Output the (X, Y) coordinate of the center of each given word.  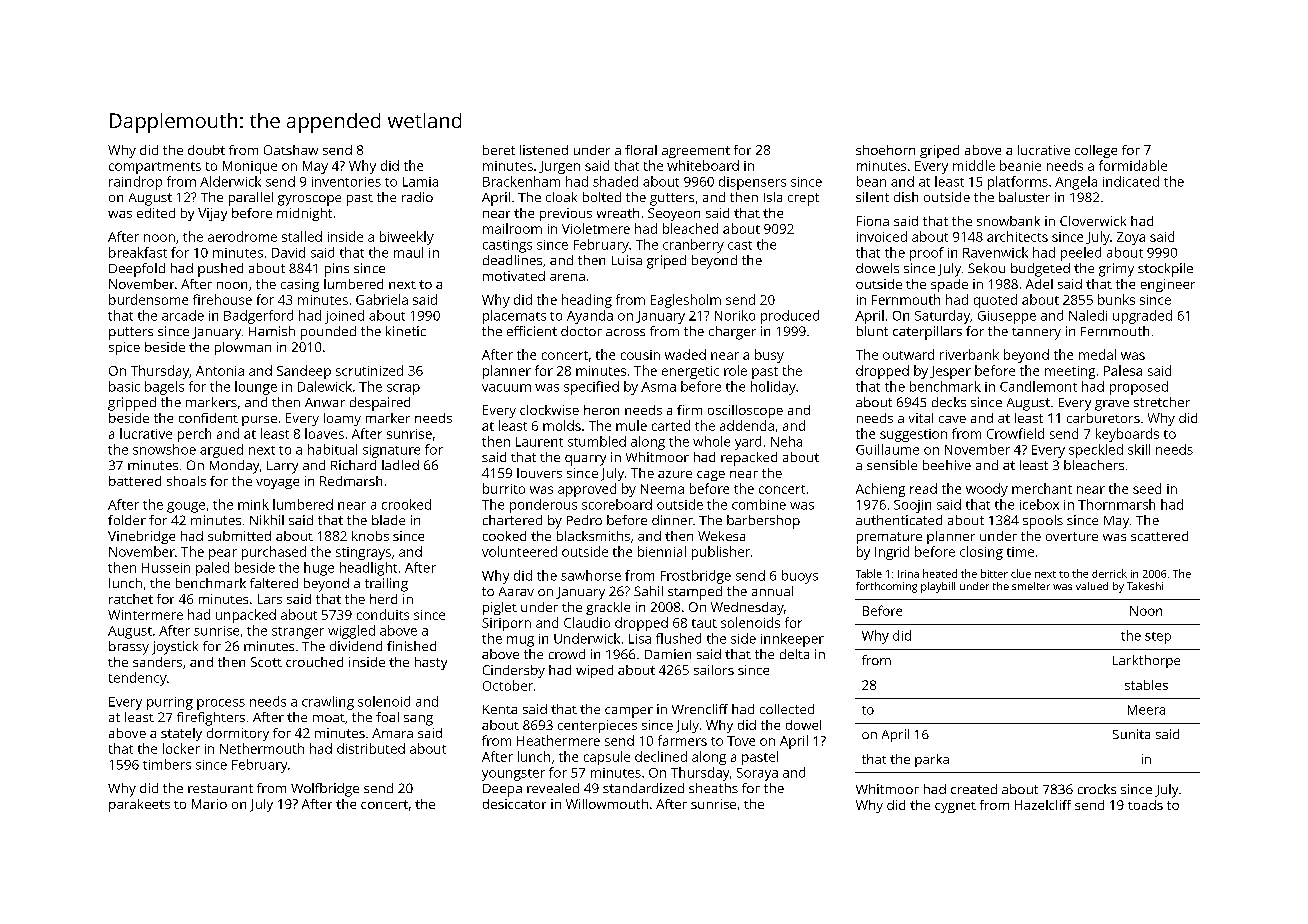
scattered (1159, 536)
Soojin (912, 506)
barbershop (763, 522)
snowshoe (164, 449)
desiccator (514, 804)
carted (671, 425)
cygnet (955, 807)
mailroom (512, 228)
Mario (209, 804)
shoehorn (885, 150)
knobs (370, 536)
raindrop (135, 183)
